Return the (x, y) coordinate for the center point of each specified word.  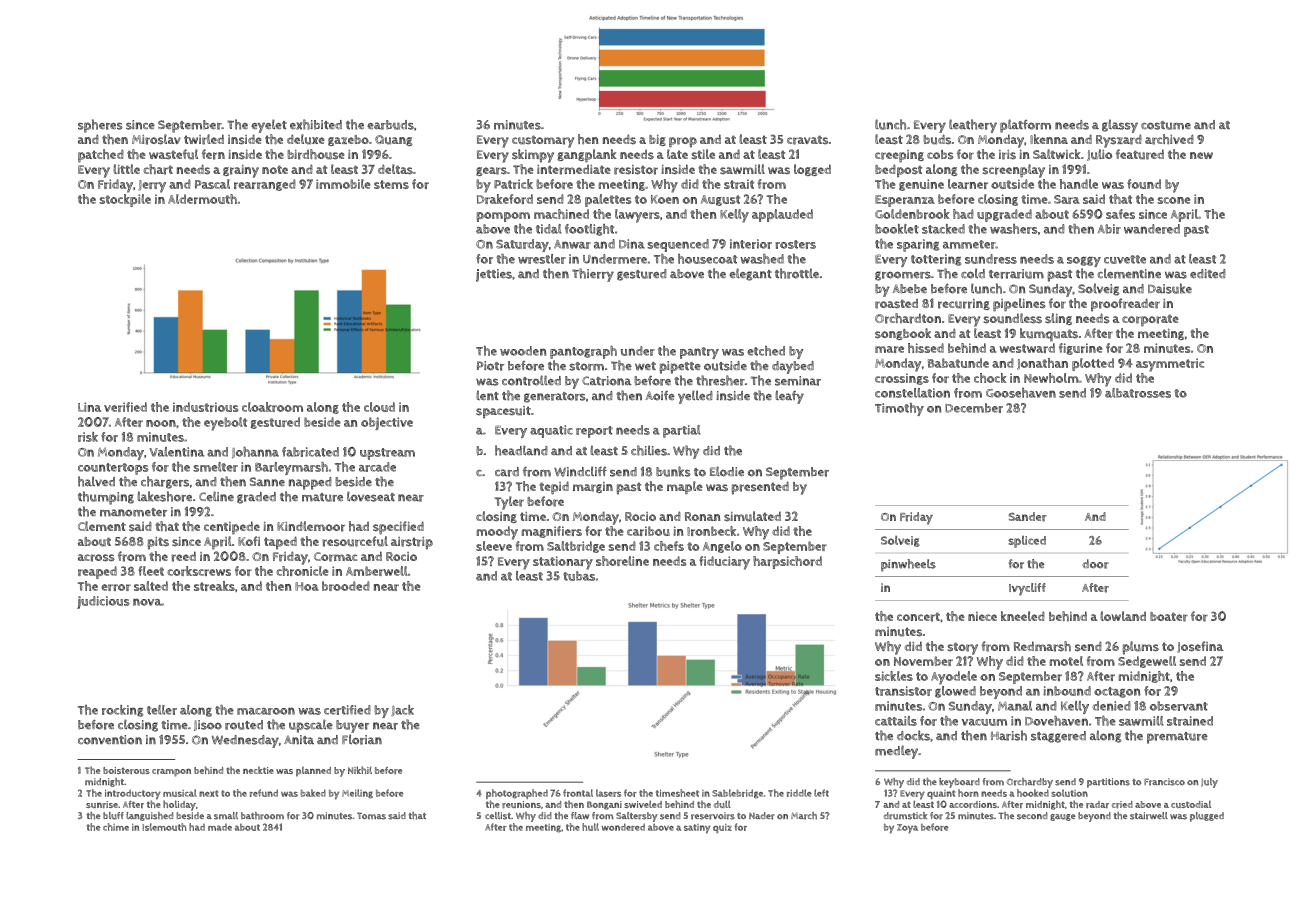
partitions (1108, 783)
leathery (973, 126)
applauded (782, 215)
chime (116, 827)
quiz (722, 828)
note (275, 169)
